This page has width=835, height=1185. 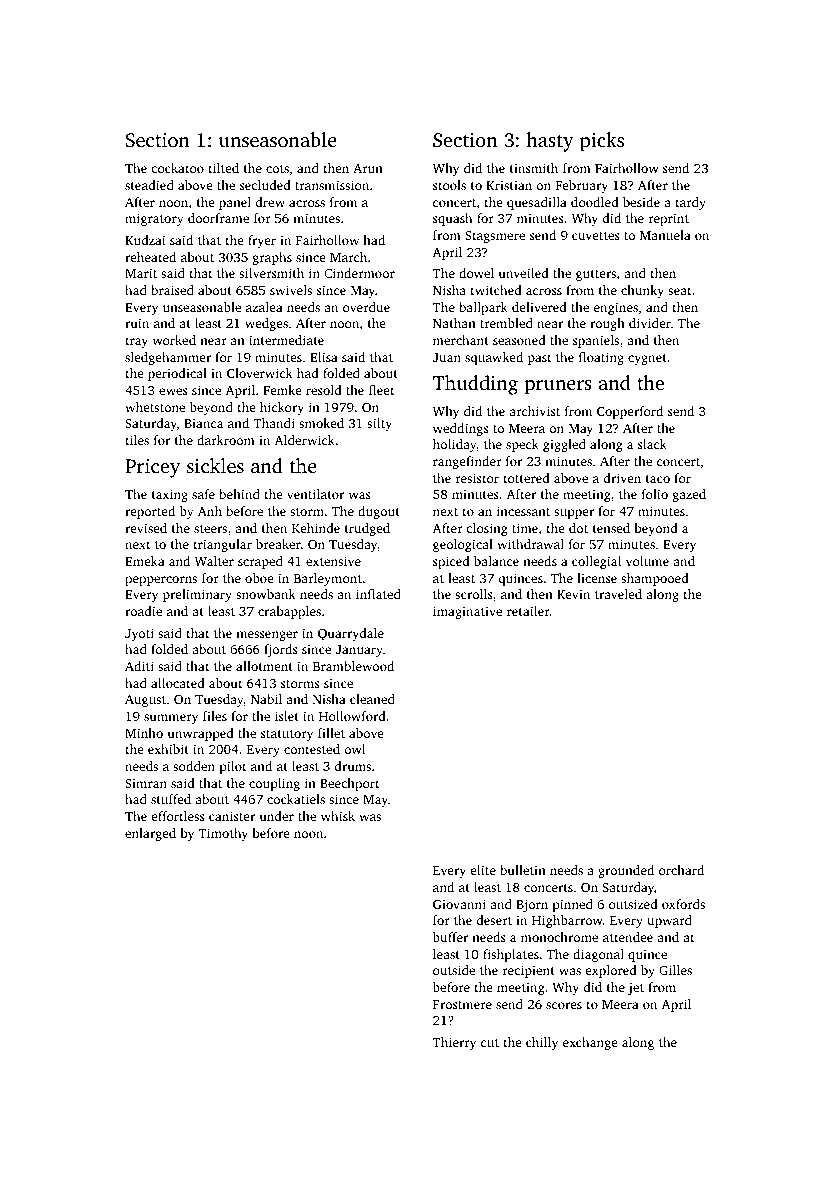 I want to click on taco, so click(x=658, y=479).
